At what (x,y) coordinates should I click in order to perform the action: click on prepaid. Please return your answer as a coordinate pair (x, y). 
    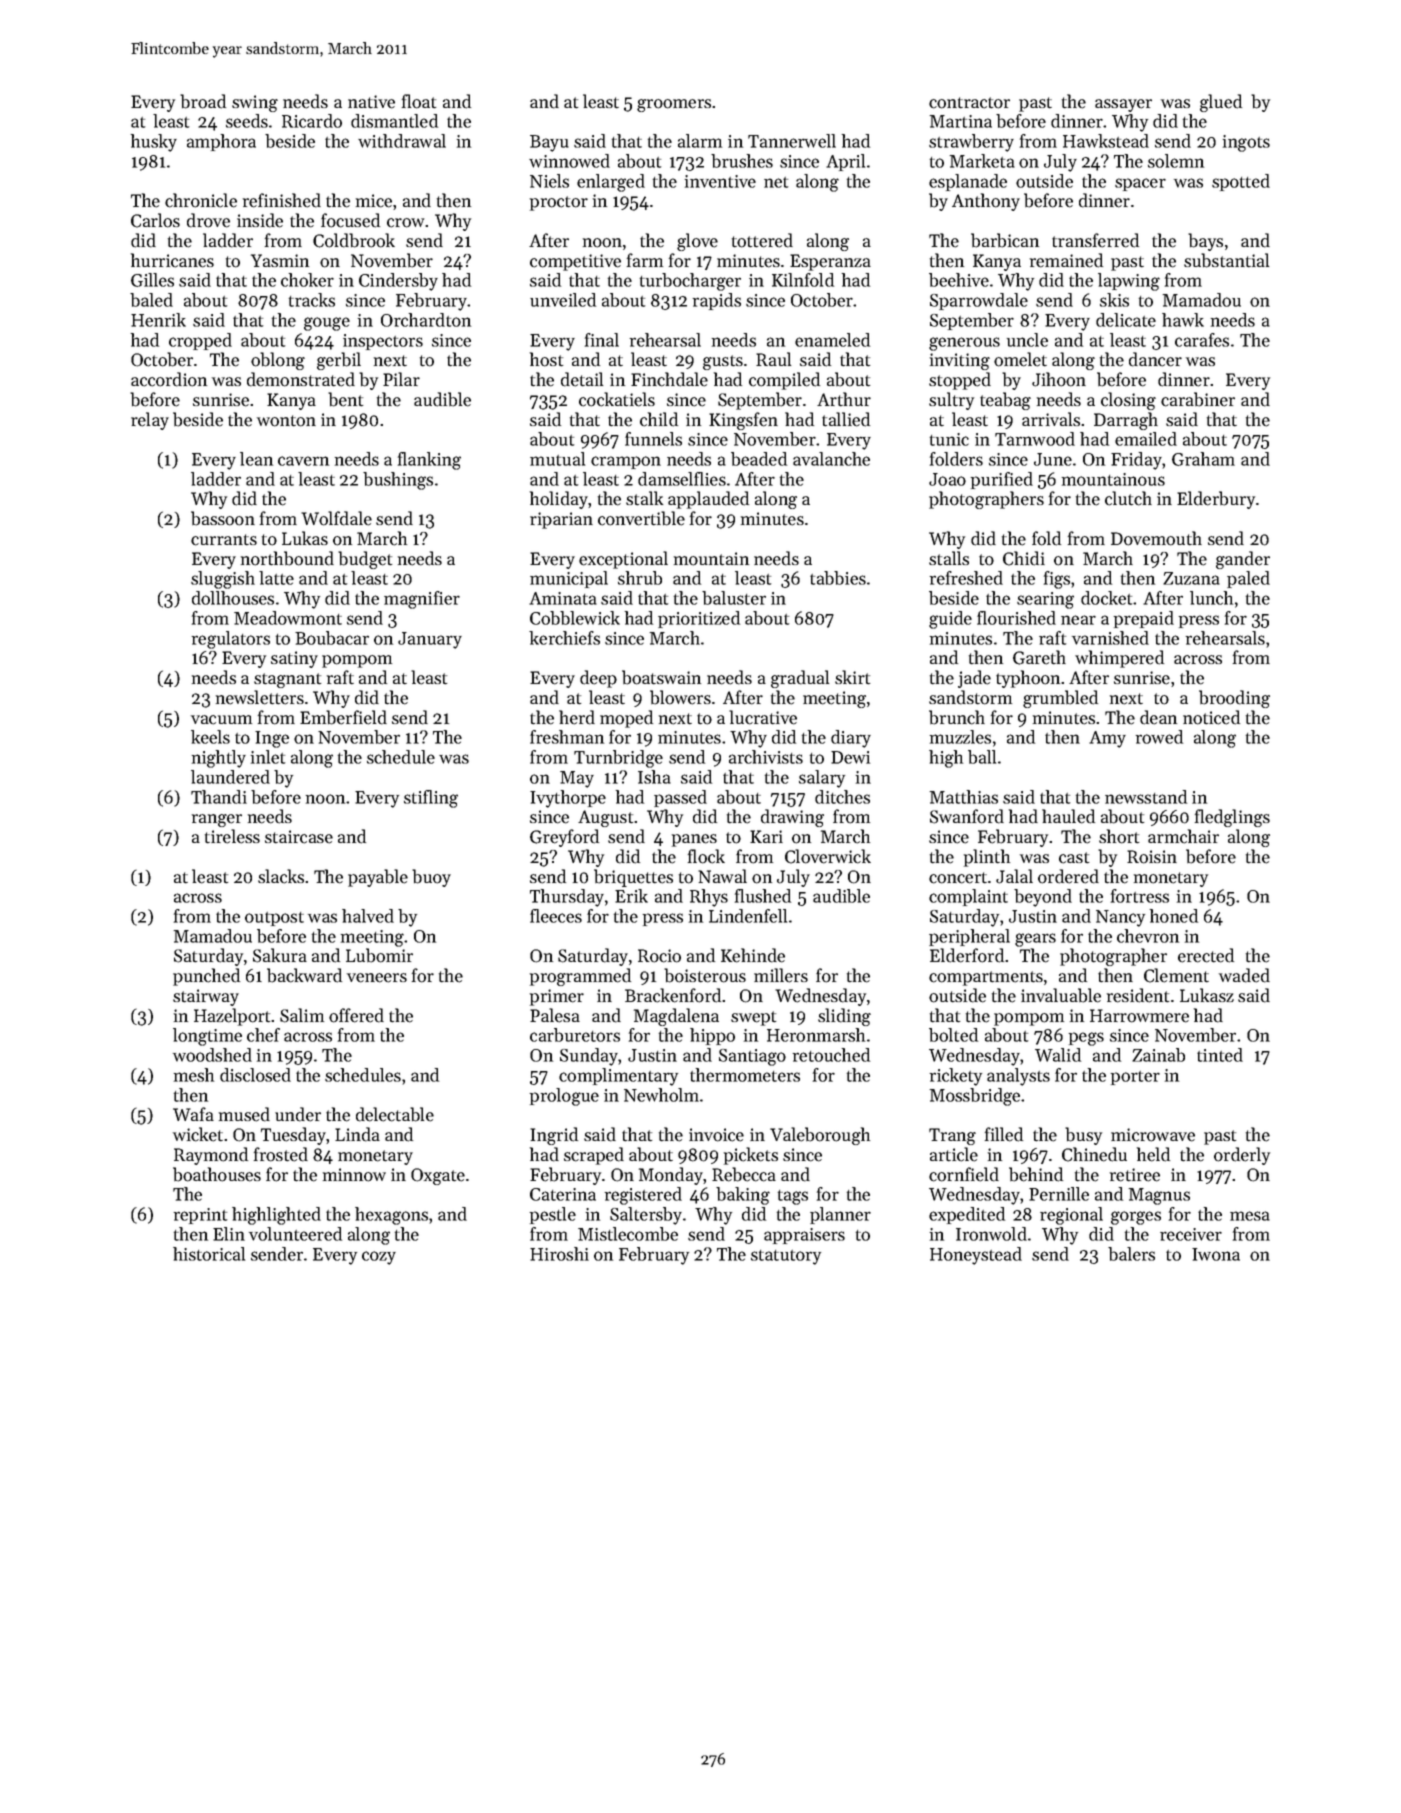
    Looking at the image, I should click on (1144, 619).
